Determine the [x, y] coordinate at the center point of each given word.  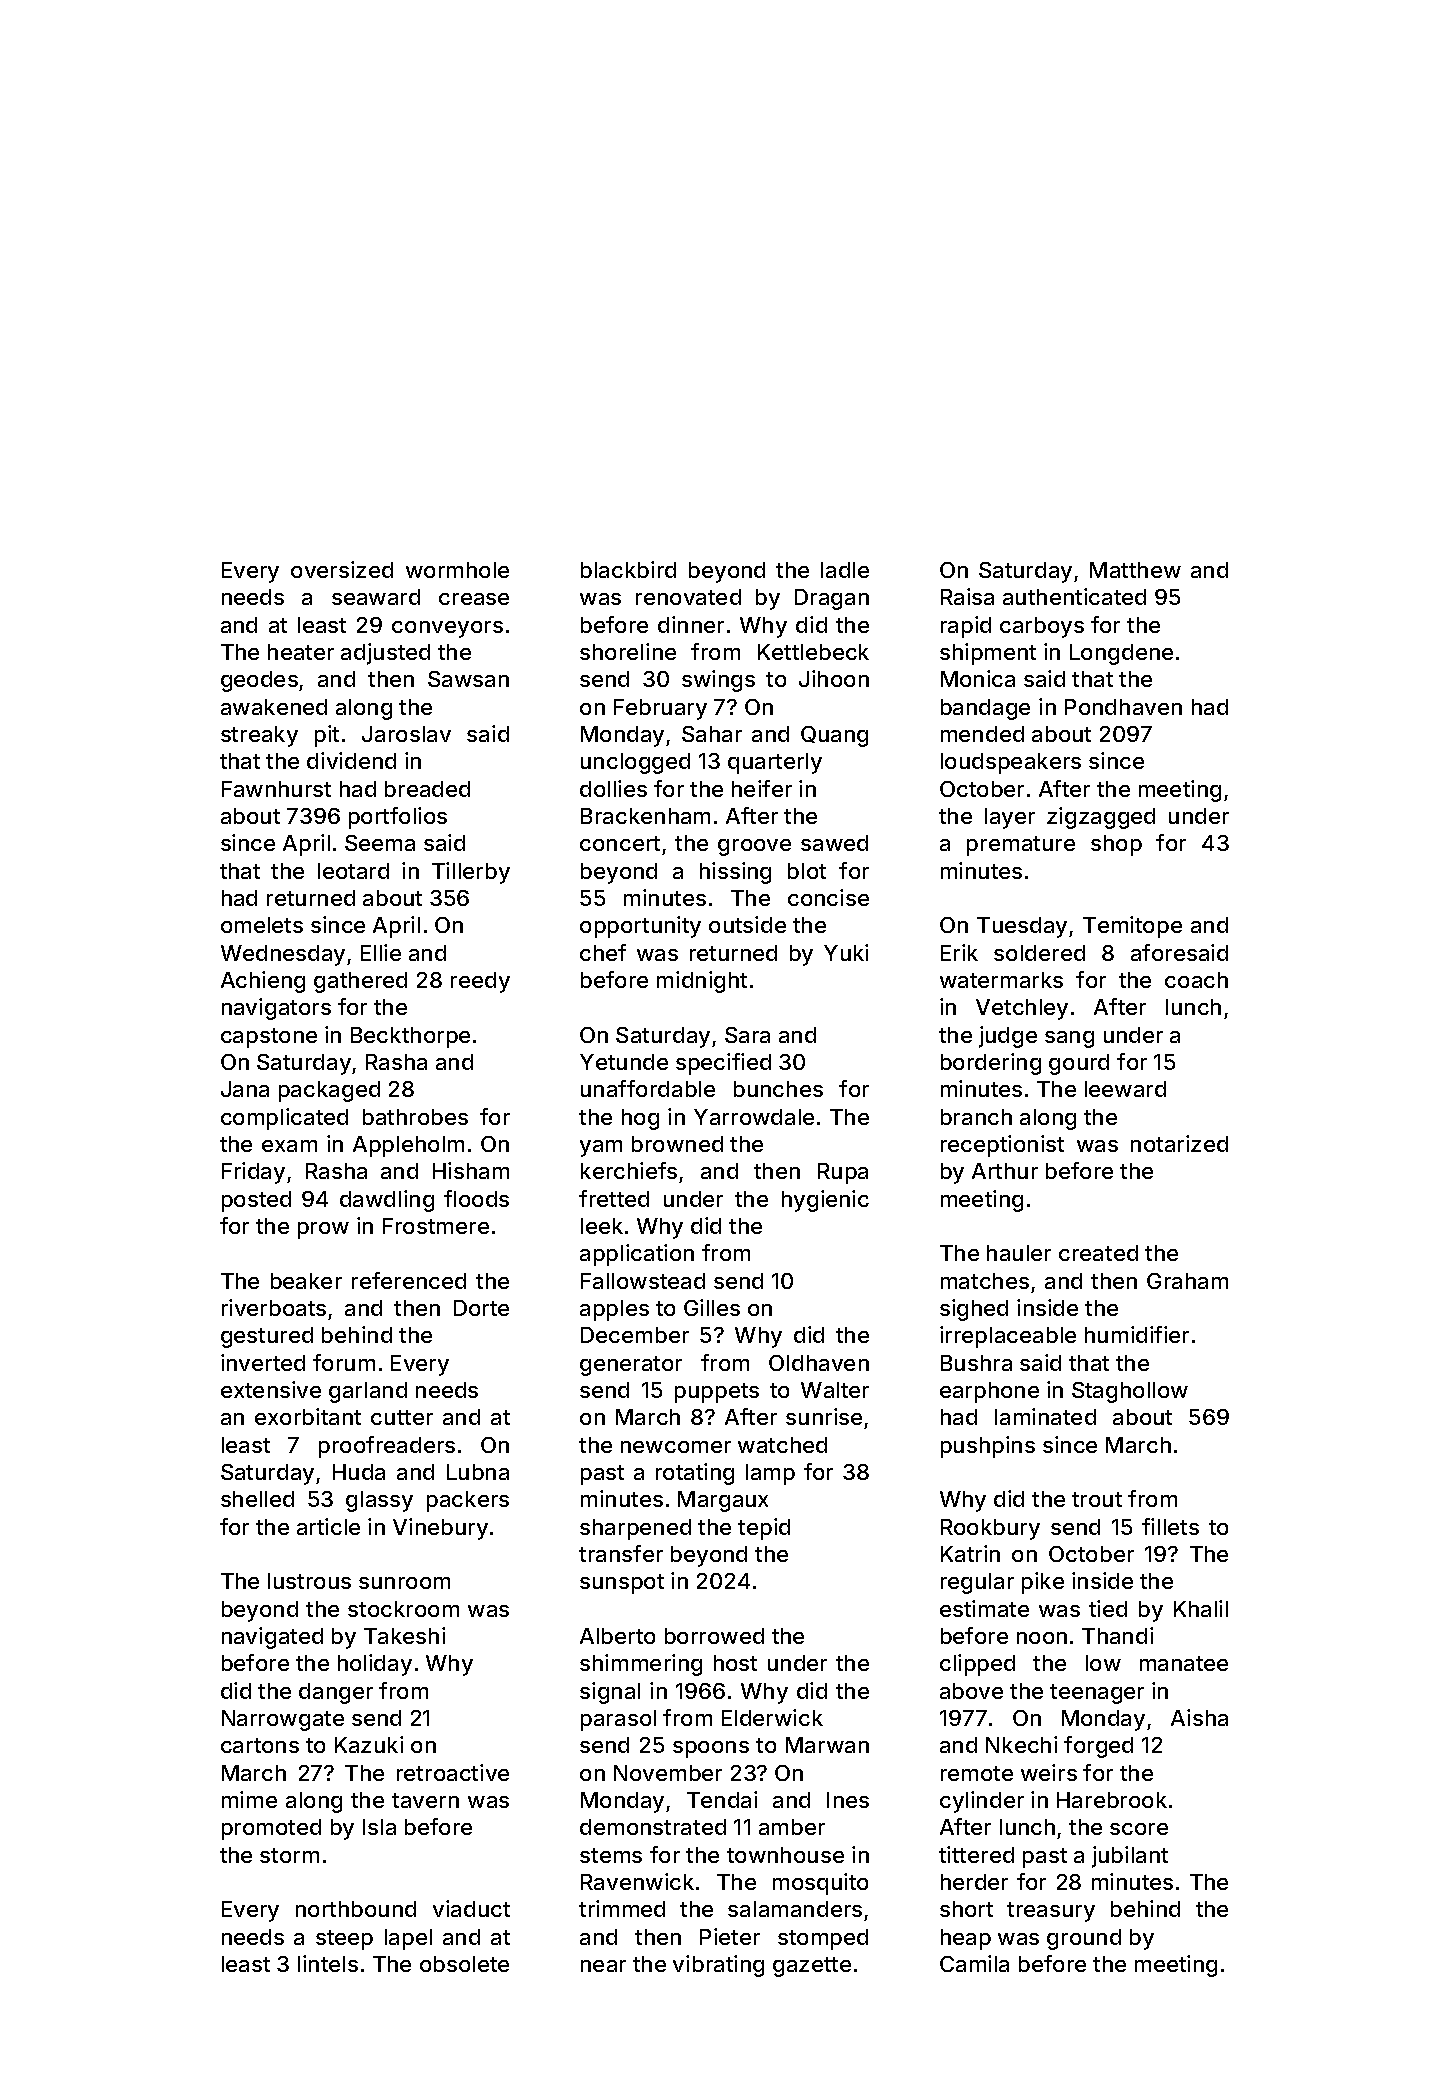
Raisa [967, 596]
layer [1010, 818]
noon [1042, 1638]
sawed [834, 843]
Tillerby [471, 873]
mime [249, 1799]
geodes [259, 681]
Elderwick [772, 1717]
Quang [834, 736]
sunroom [404, 1583]
